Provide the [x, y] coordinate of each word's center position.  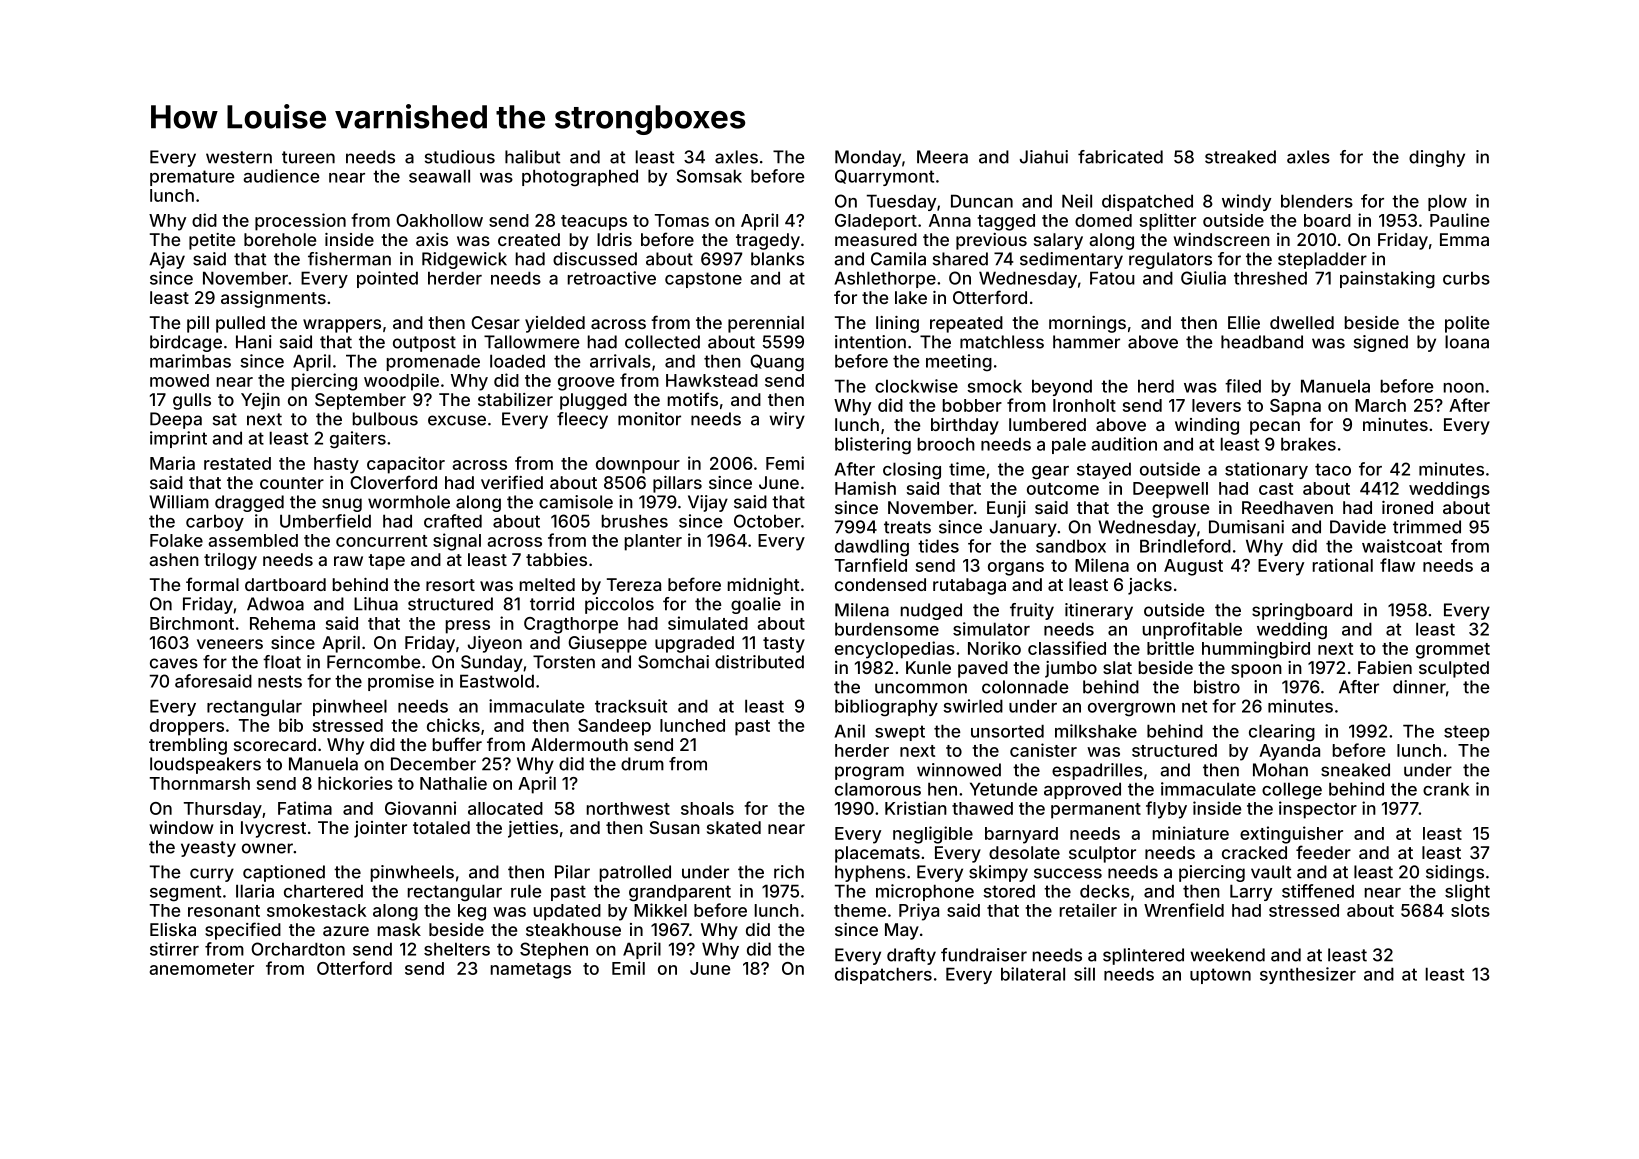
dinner [1419, 687]
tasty [784, 645]
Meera [942, 157]
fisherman [349, 259]
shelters [457, 949]
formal [212, 584]
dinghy [1437, 158]
